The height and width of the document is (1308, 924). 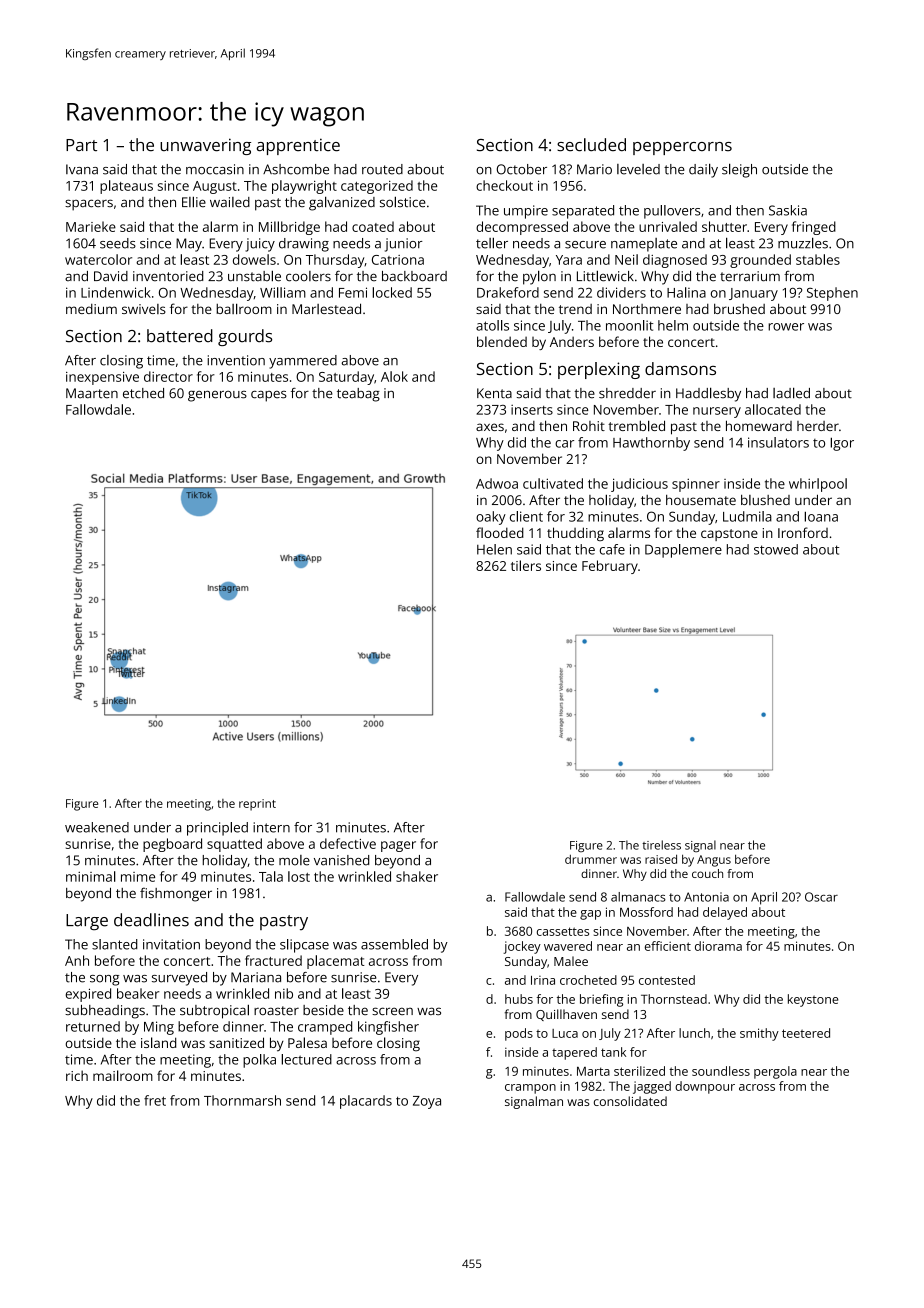 I want to click on Lindenwick, so click(x=116, y=292).
